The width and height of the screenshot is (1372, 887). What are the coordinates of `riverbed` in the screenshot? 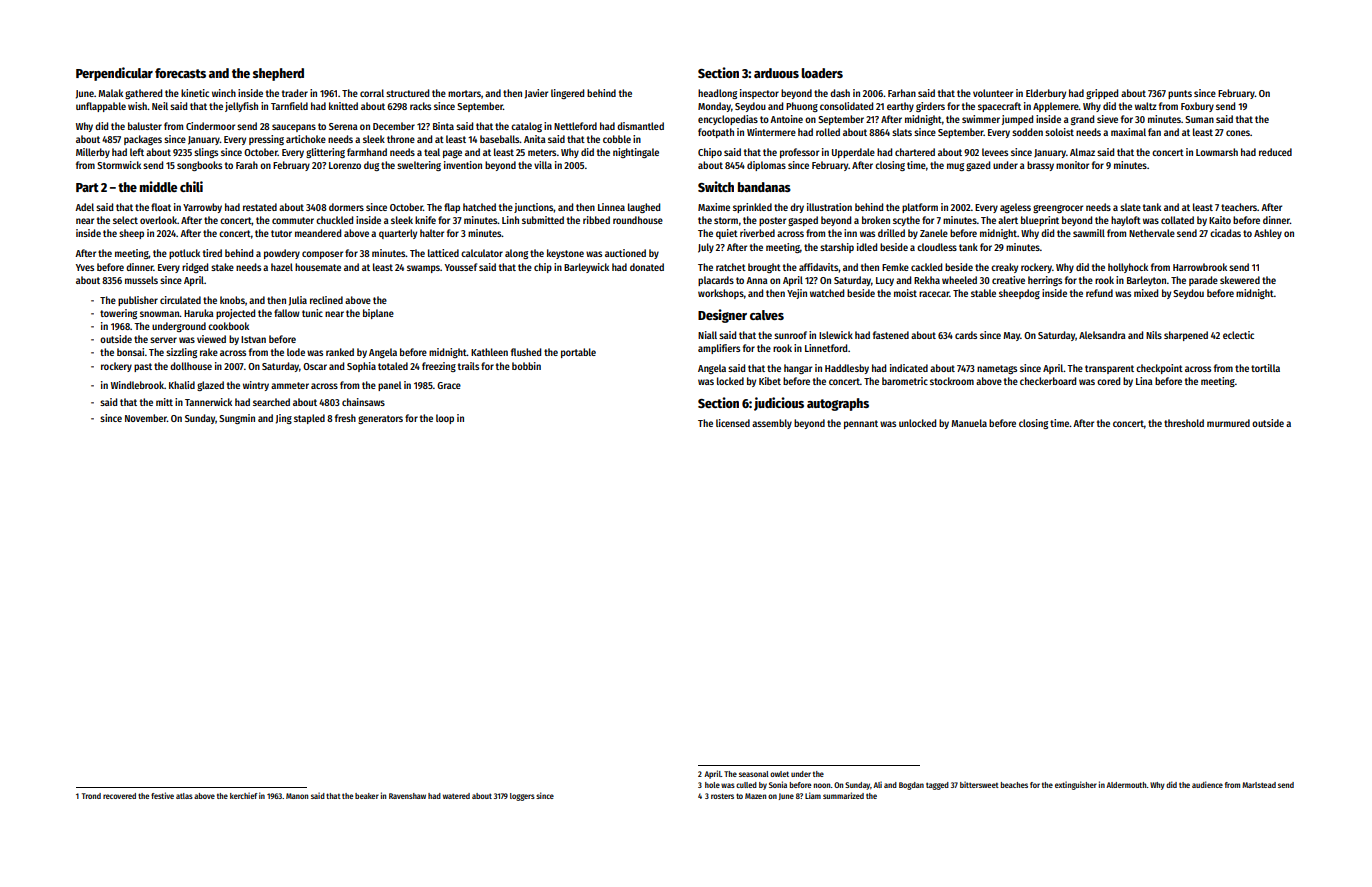 It's located at (757, 233).
